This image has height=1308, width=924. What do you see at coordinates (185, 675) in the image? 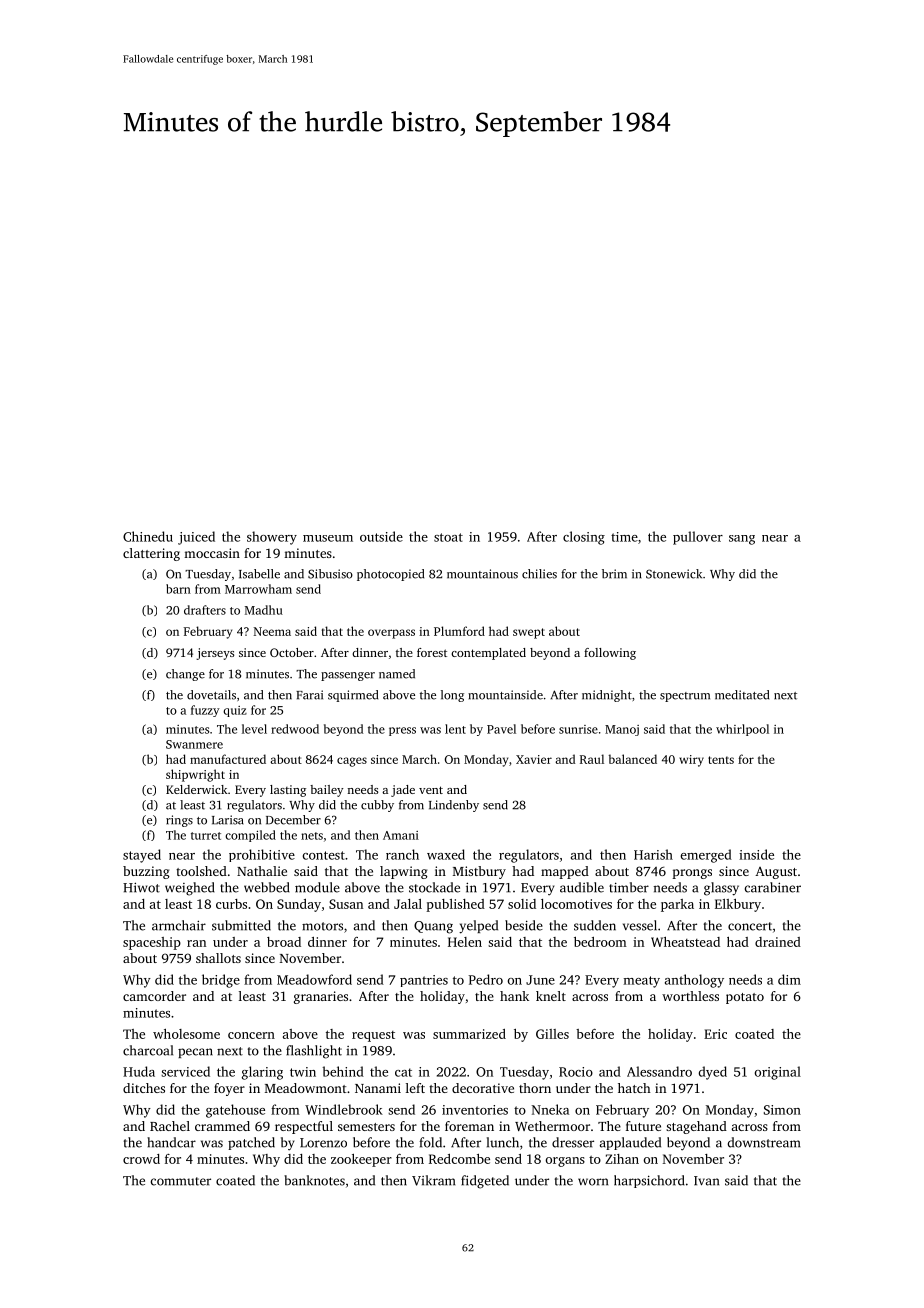
I see `change` at bounding box center [185, 675].
